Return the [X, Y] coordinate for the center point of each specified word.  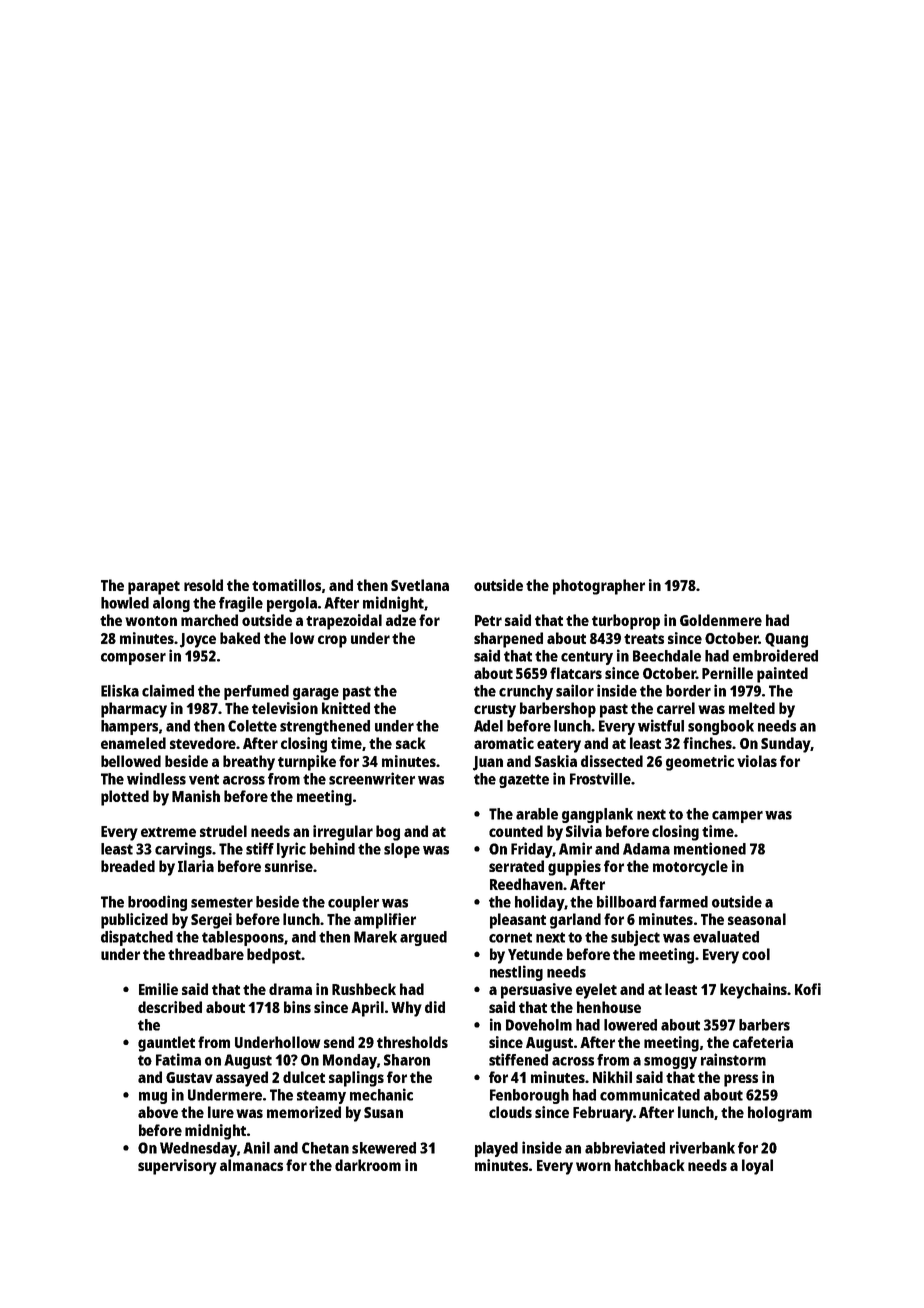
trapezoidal [344, 622]
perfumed [256, 692]
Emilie [158, 989]
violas [757, 761]
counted [516, 831]
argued [423, 938]
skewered [384, 1148]
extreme [168, 832]
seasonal [757, 919]
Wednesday [198, 1149]
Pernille [727, 673]
